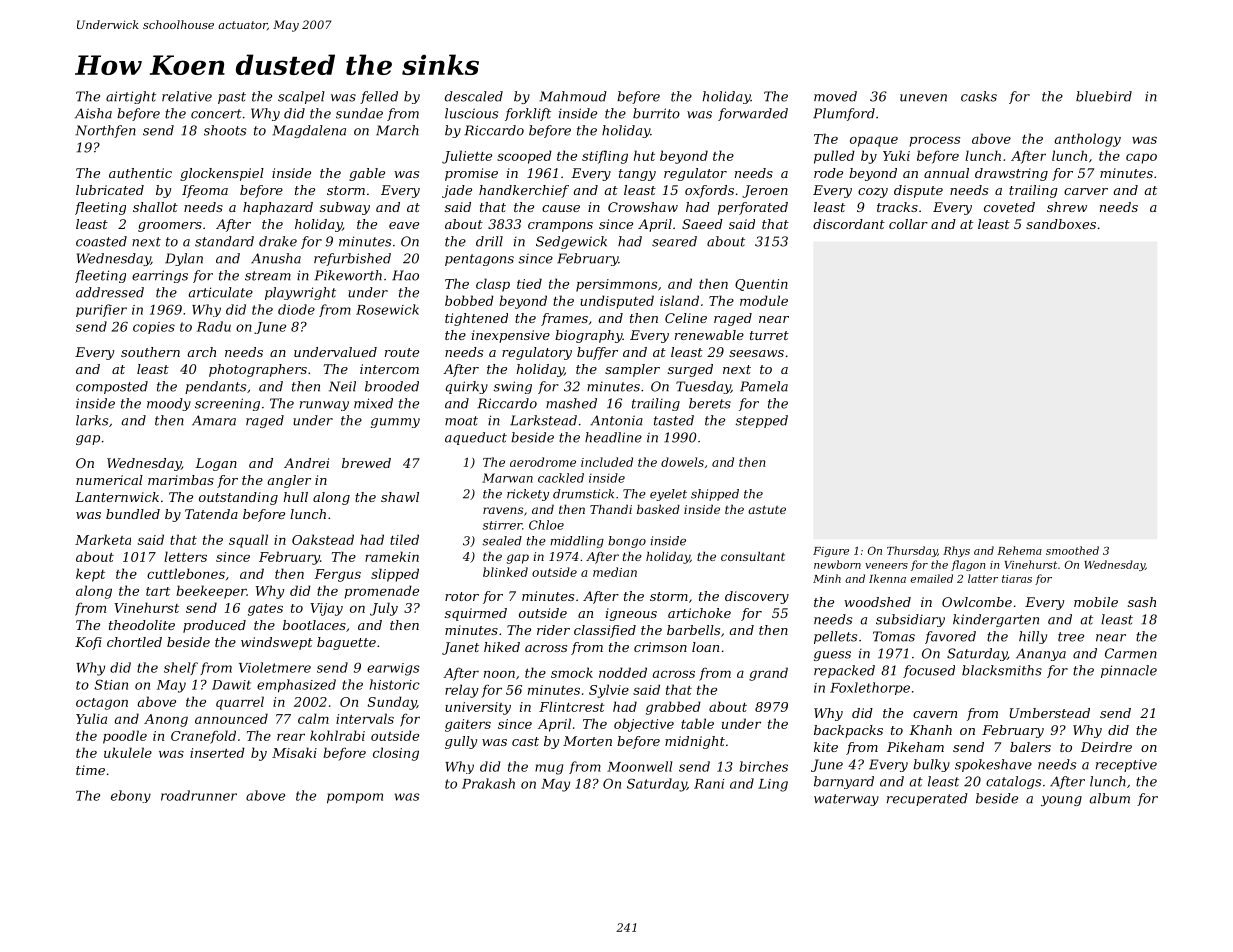  I want to click on Pamela, so click(764, 386).
